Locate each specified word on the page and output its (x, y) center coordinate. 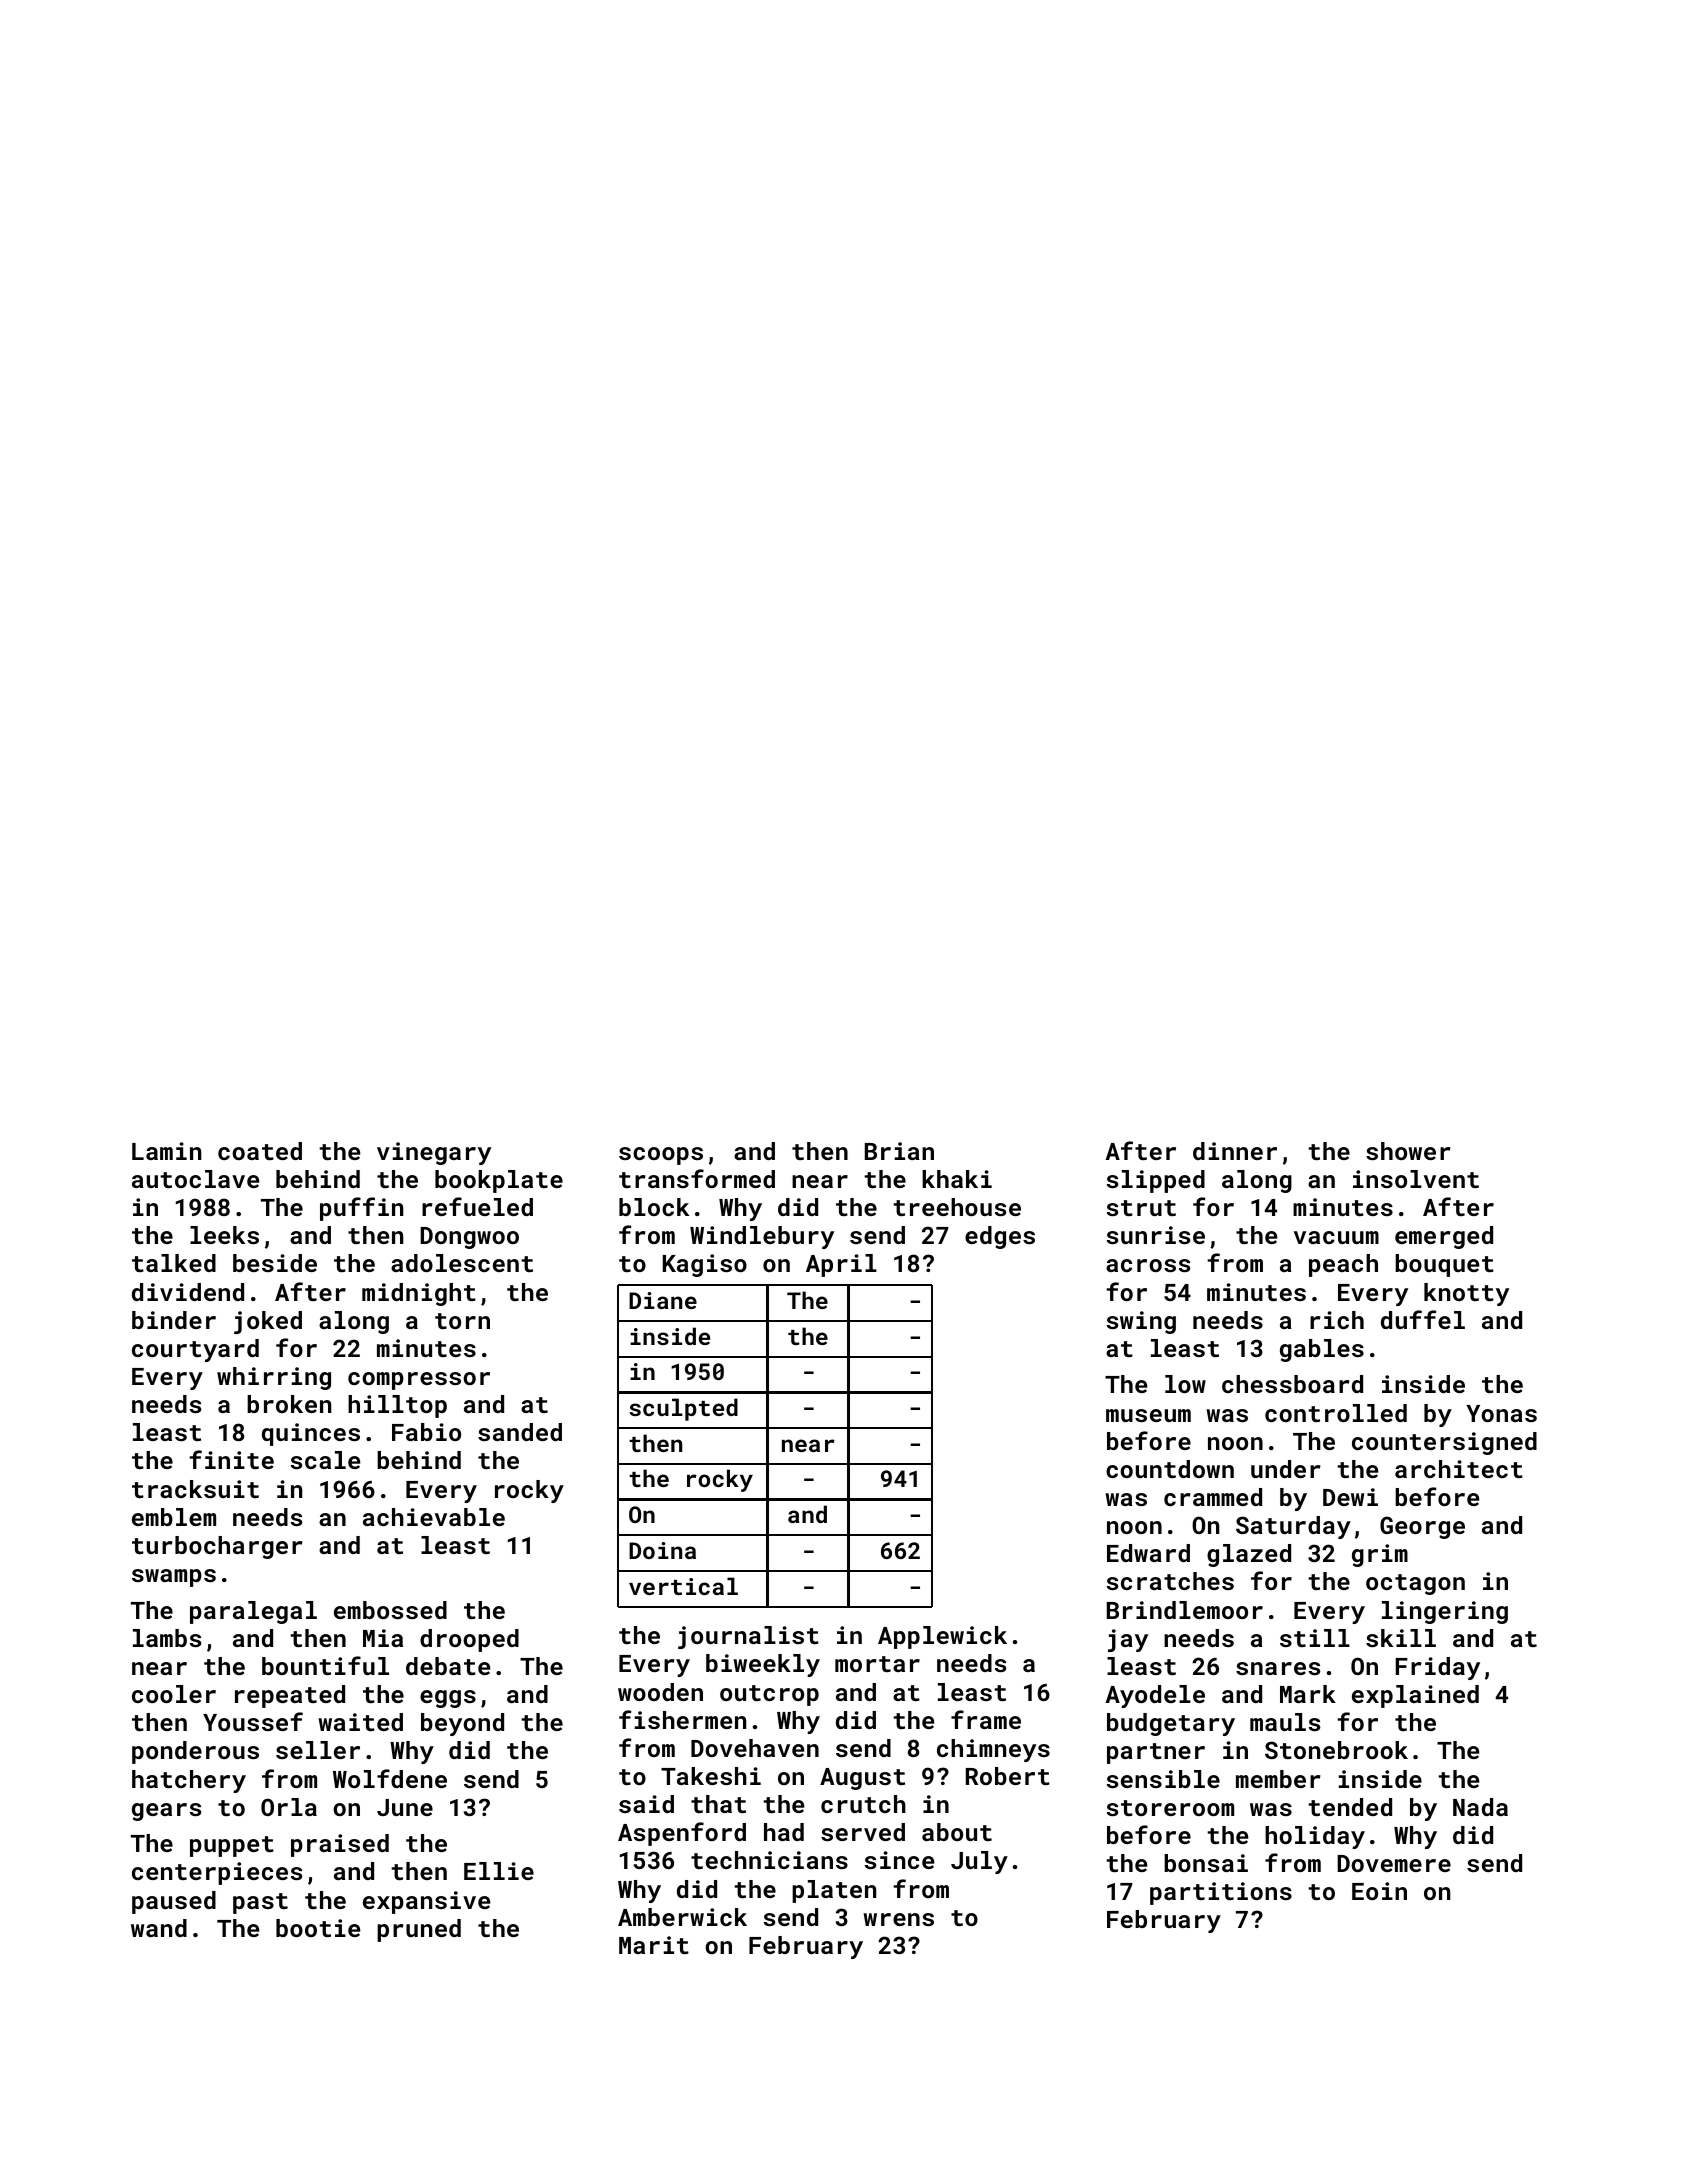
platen (834, 1891)
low (1185, 1384)
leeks (224, 1235)
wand (159, 1928)
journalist (748, 1637)
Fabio (426, 1432)
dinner (1235, 1151)
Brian (899, 1151)
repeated (290, 1696)
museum (1148, 1415)
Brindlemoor (1185, 1610)
